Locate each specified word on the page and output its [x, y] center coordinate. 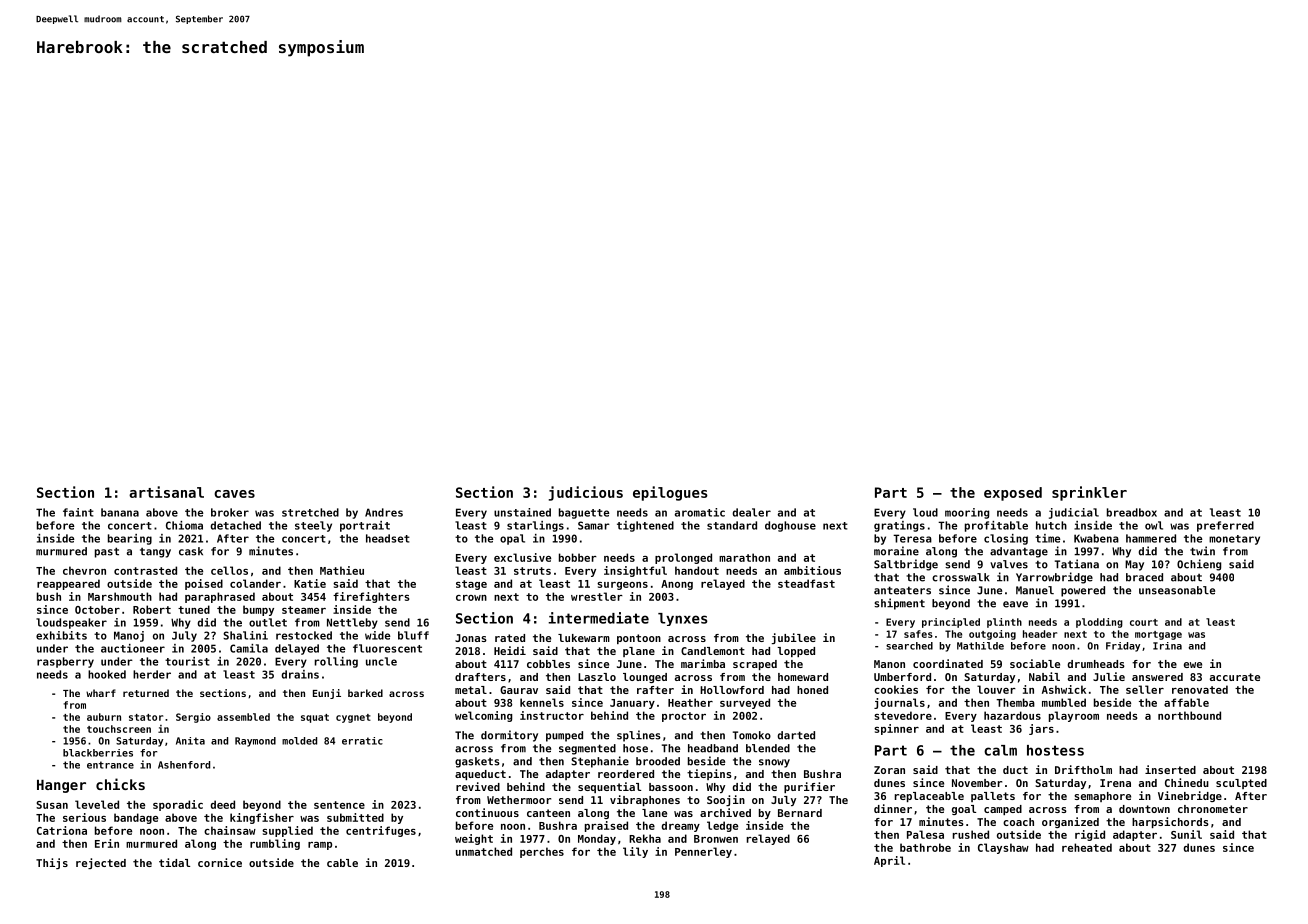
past [107, 552]
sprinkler [1089, 493]
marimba [703, 663]
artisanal [166, 492]
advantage [1019, 552]
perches [542, 852]
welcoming [483, 716]
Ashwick [1064, 689]
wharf [101, 693]
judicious [586, 493]
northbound [1189, 715]
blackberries [98, 753]
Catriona [62, 830]
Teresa [912, 538]
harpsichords [1170, 822]
